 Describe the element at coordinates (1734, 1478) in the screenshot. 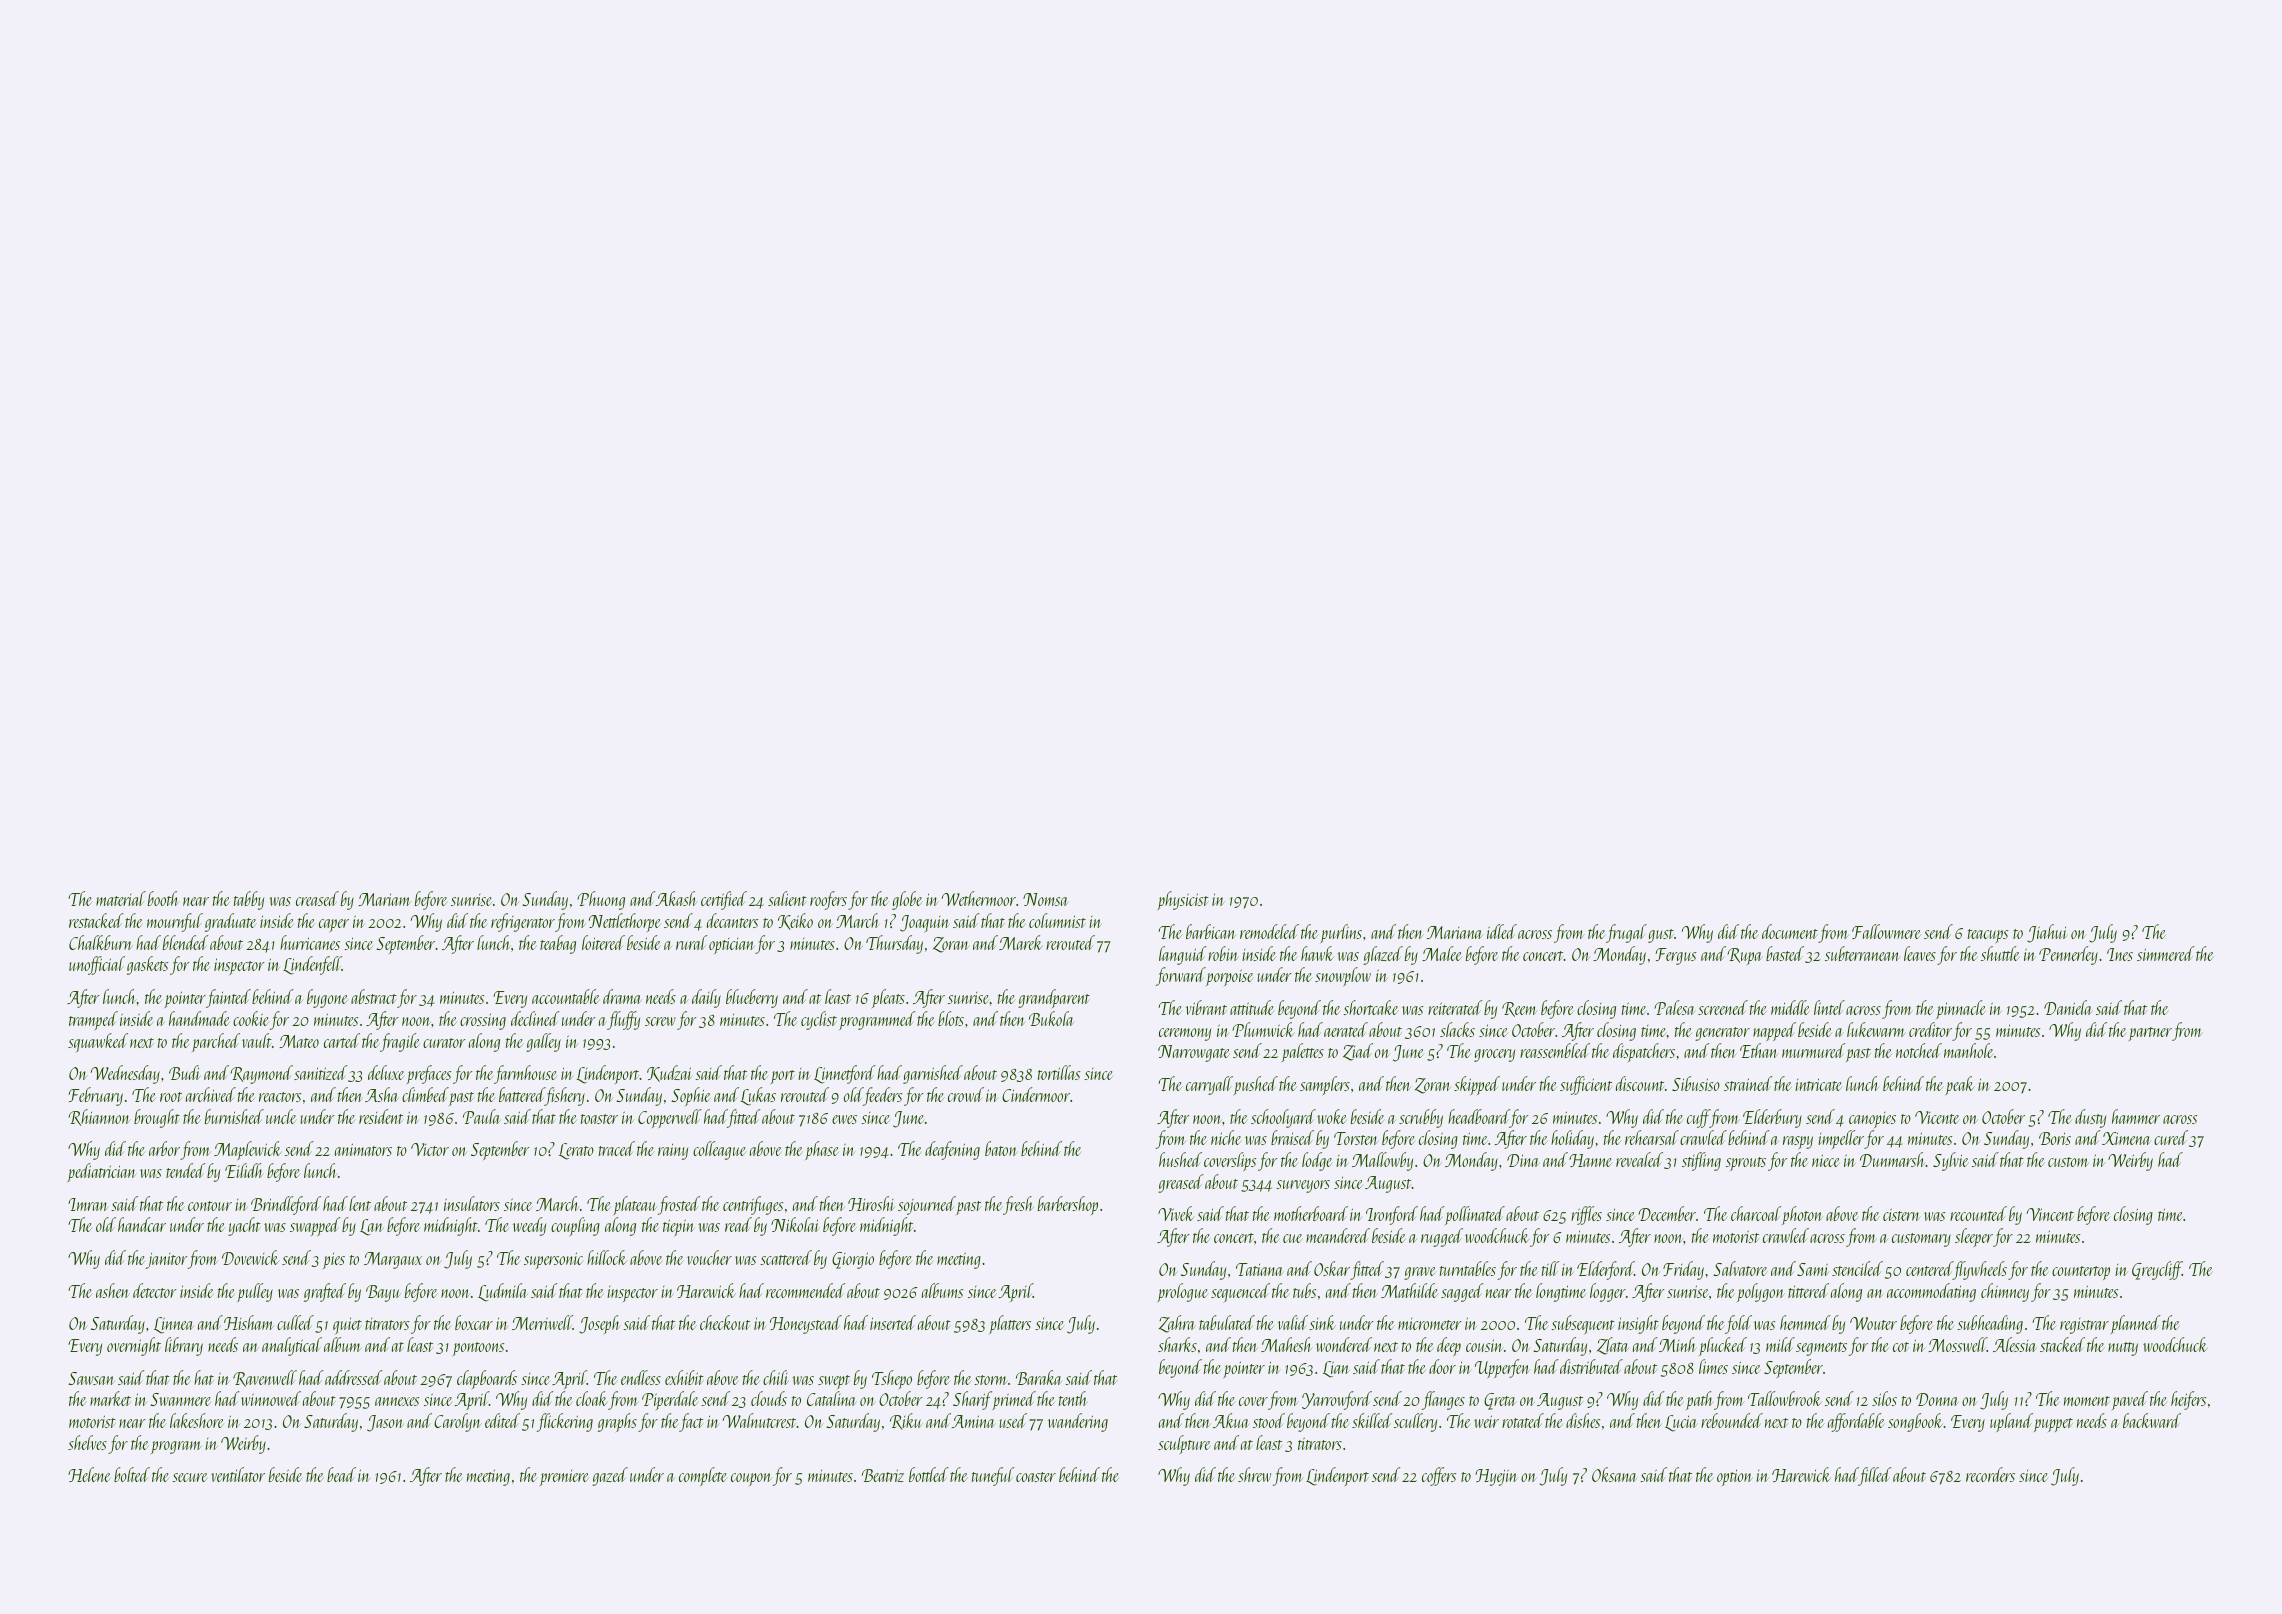

I see `option` at that location.
